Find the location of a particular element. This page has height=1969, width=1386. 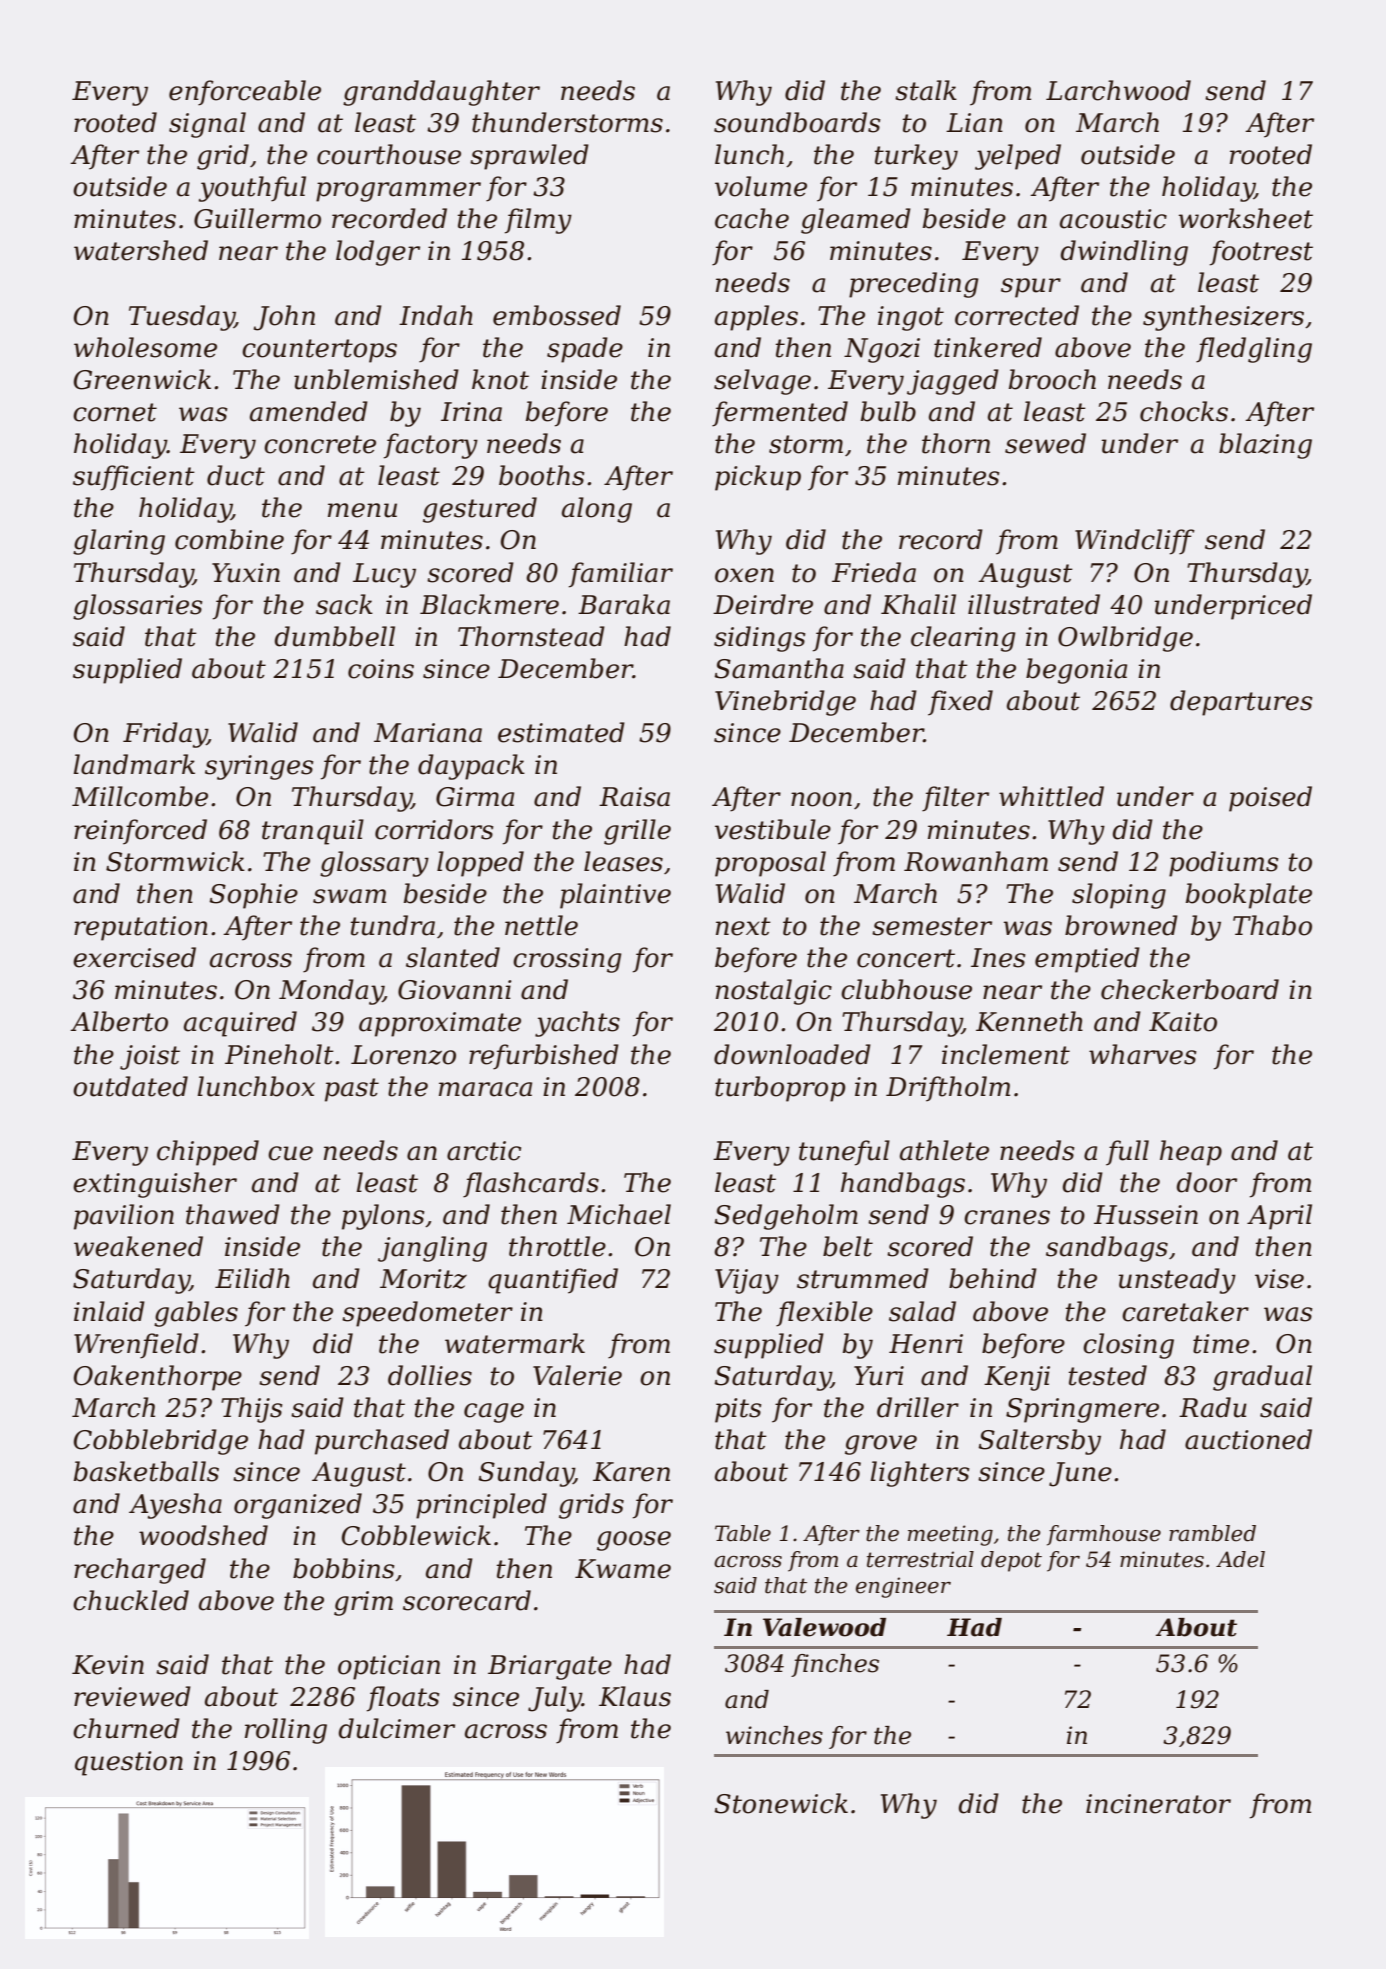

pavilion is located at coordinates (124, 1217).
